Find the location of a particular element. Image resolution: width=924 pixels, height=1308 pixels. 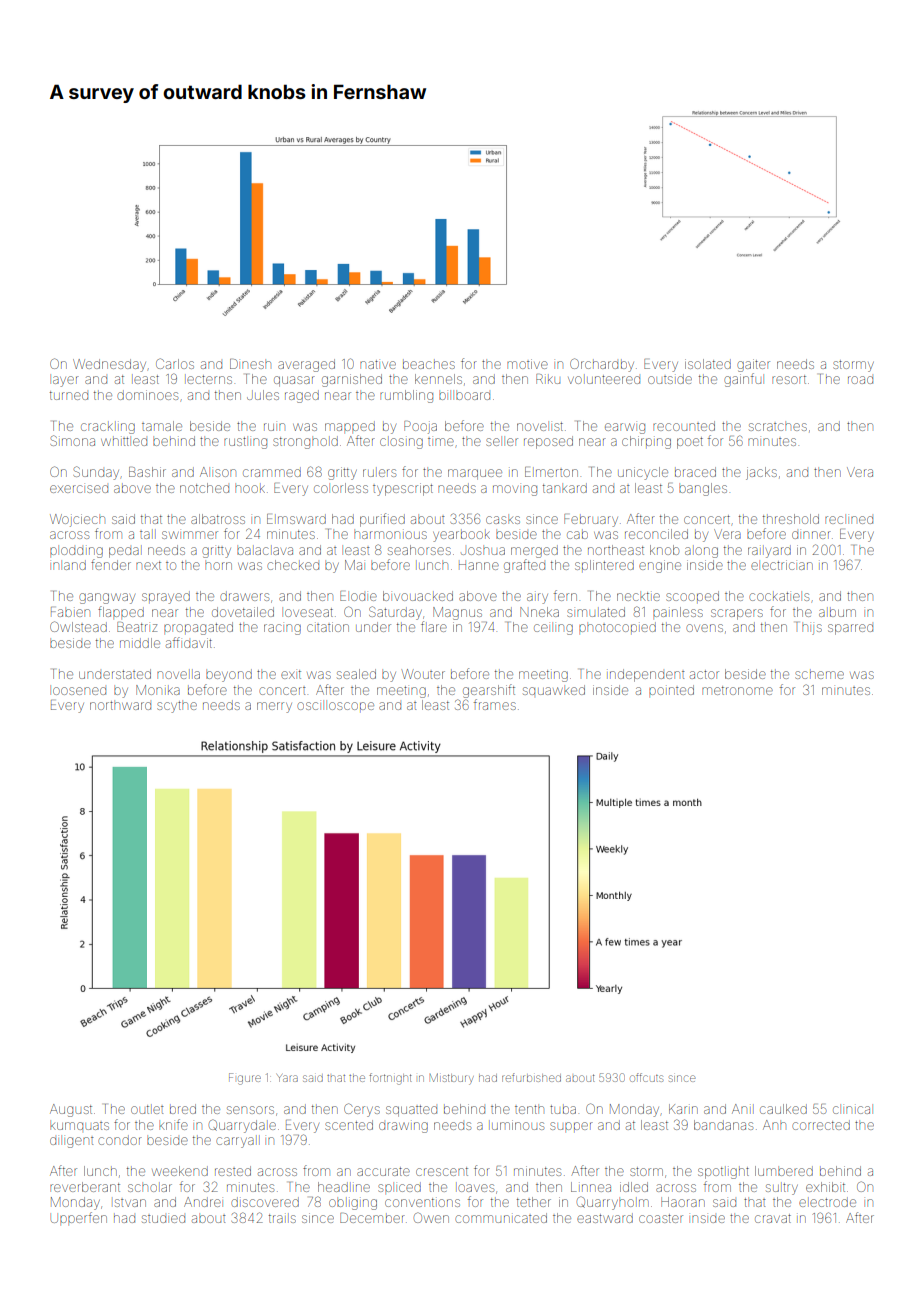

refurbished is located at coordinates (531, 1077).
